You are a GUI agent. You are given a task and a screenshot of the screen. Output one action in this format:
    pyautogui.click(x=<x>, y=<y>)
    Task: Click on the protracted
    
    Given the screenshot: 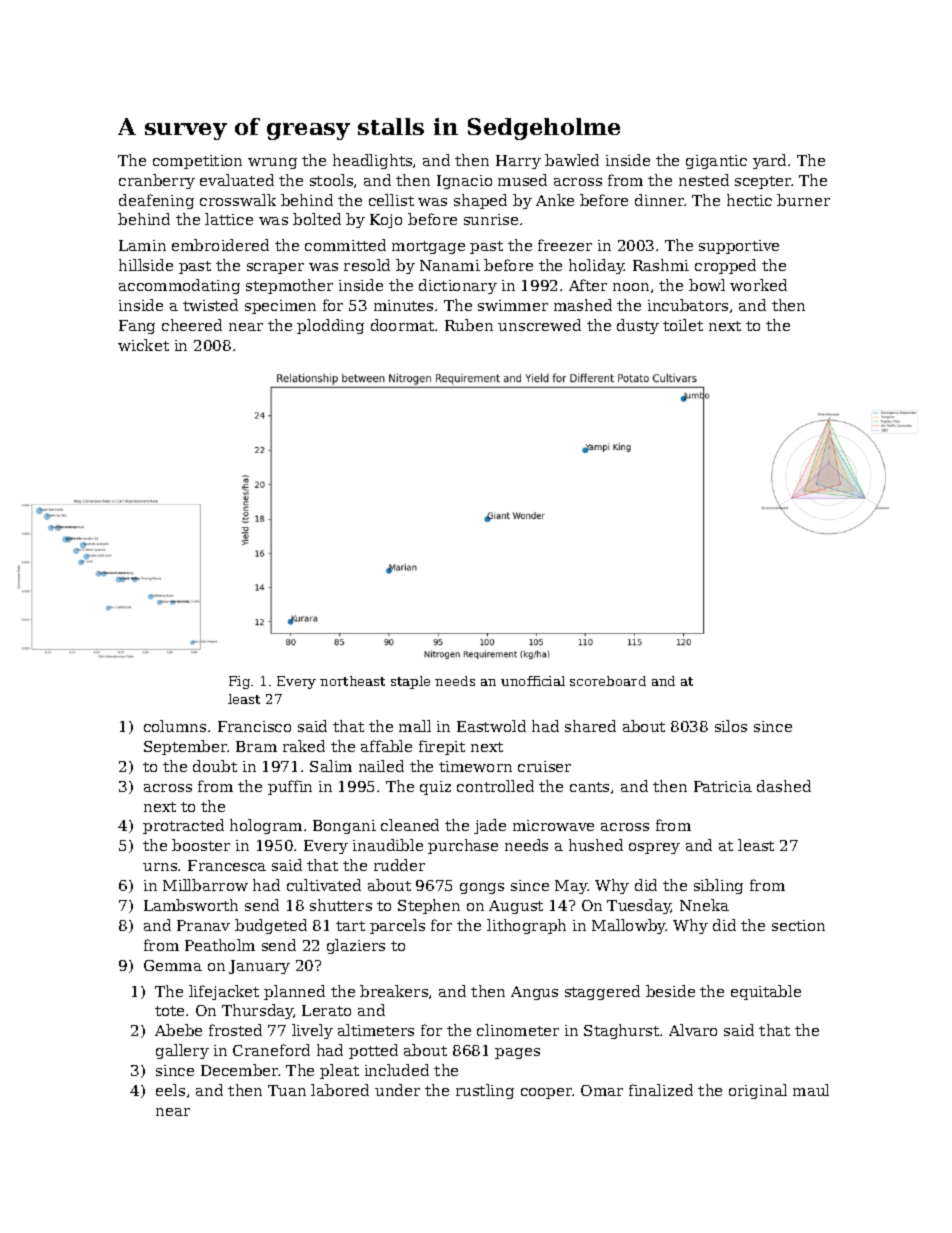 What is the action you would take?
    pyautogui.click(x=183, y=826)
